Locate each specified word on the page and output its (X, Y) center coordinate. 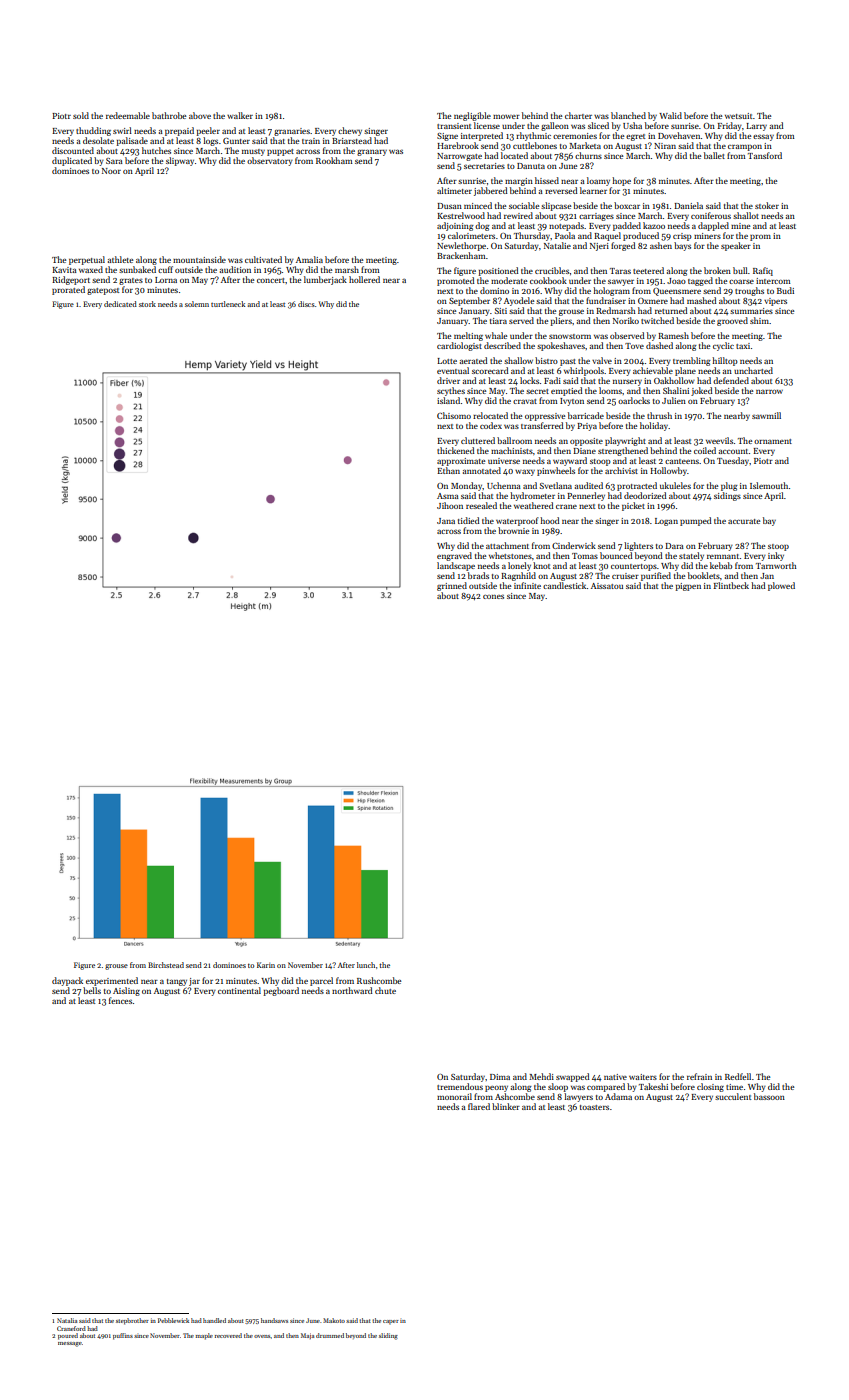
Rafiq (763, 271)
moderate (509, 280)
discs (306, 304)
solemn (197, 304)
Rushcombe (379, 980)
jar (194, 982)
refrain (699, 1076)
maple (204, 1336)
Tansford (765, 155)
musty (253, 152)
